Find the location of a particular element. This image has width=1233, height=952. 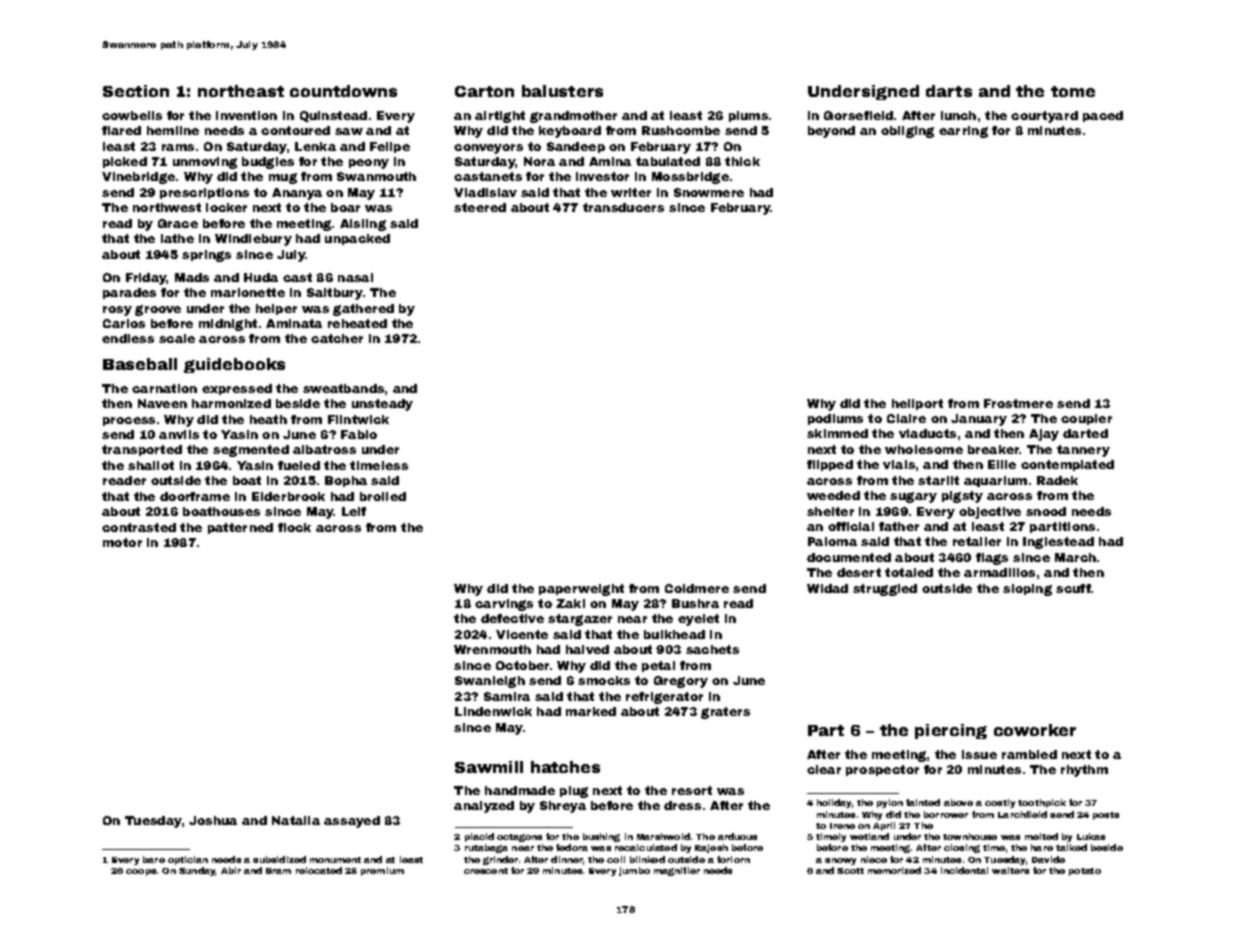

tome is located at coordinates (1073, 91).
